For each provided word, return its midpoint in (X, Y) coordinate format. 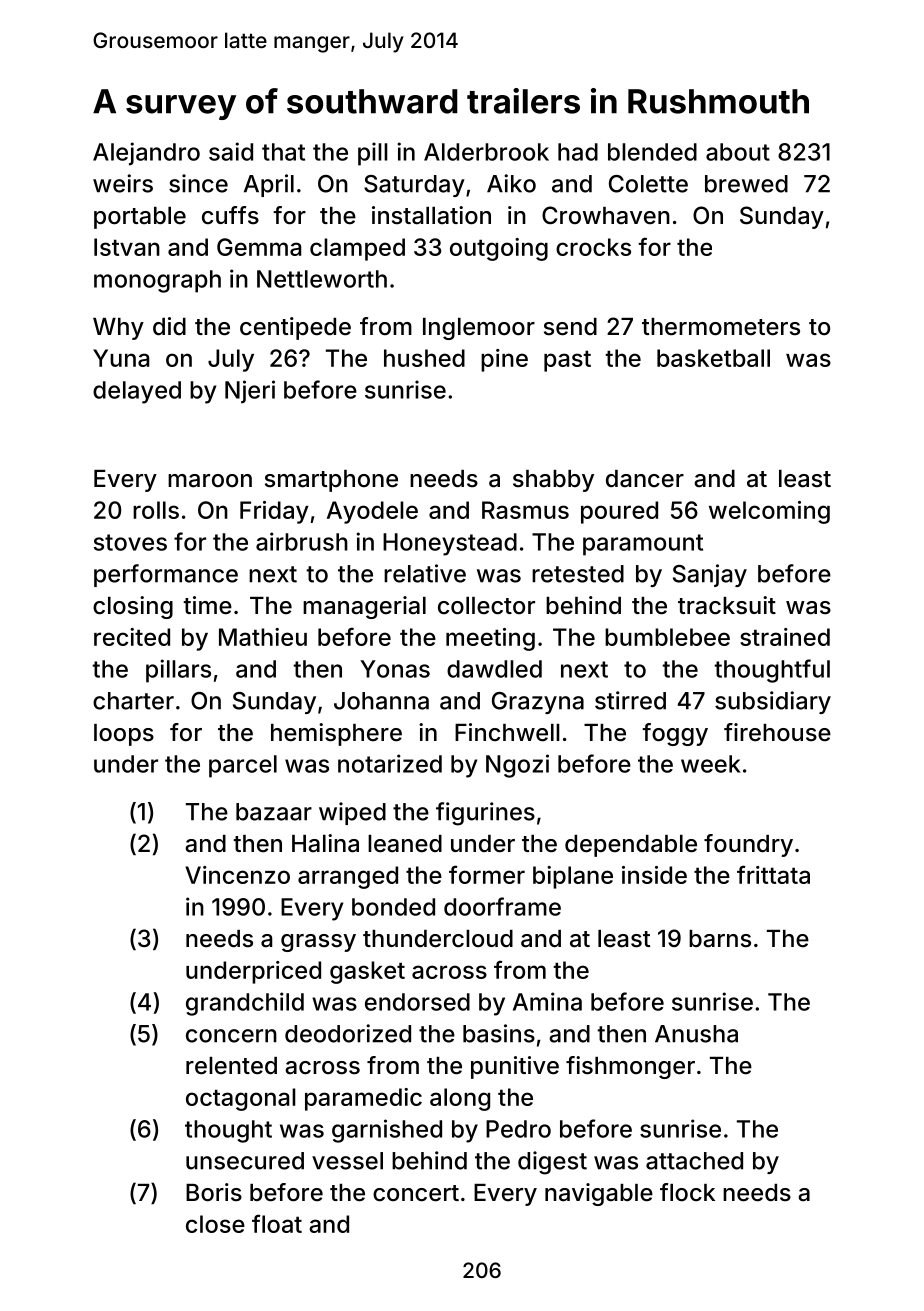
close (215, 1224)
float (277, 1223)
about (738, 152)
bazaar (274, 812)
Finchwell (507, 732)
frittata (773, 874)
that (283, 152)
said (231, 151)
